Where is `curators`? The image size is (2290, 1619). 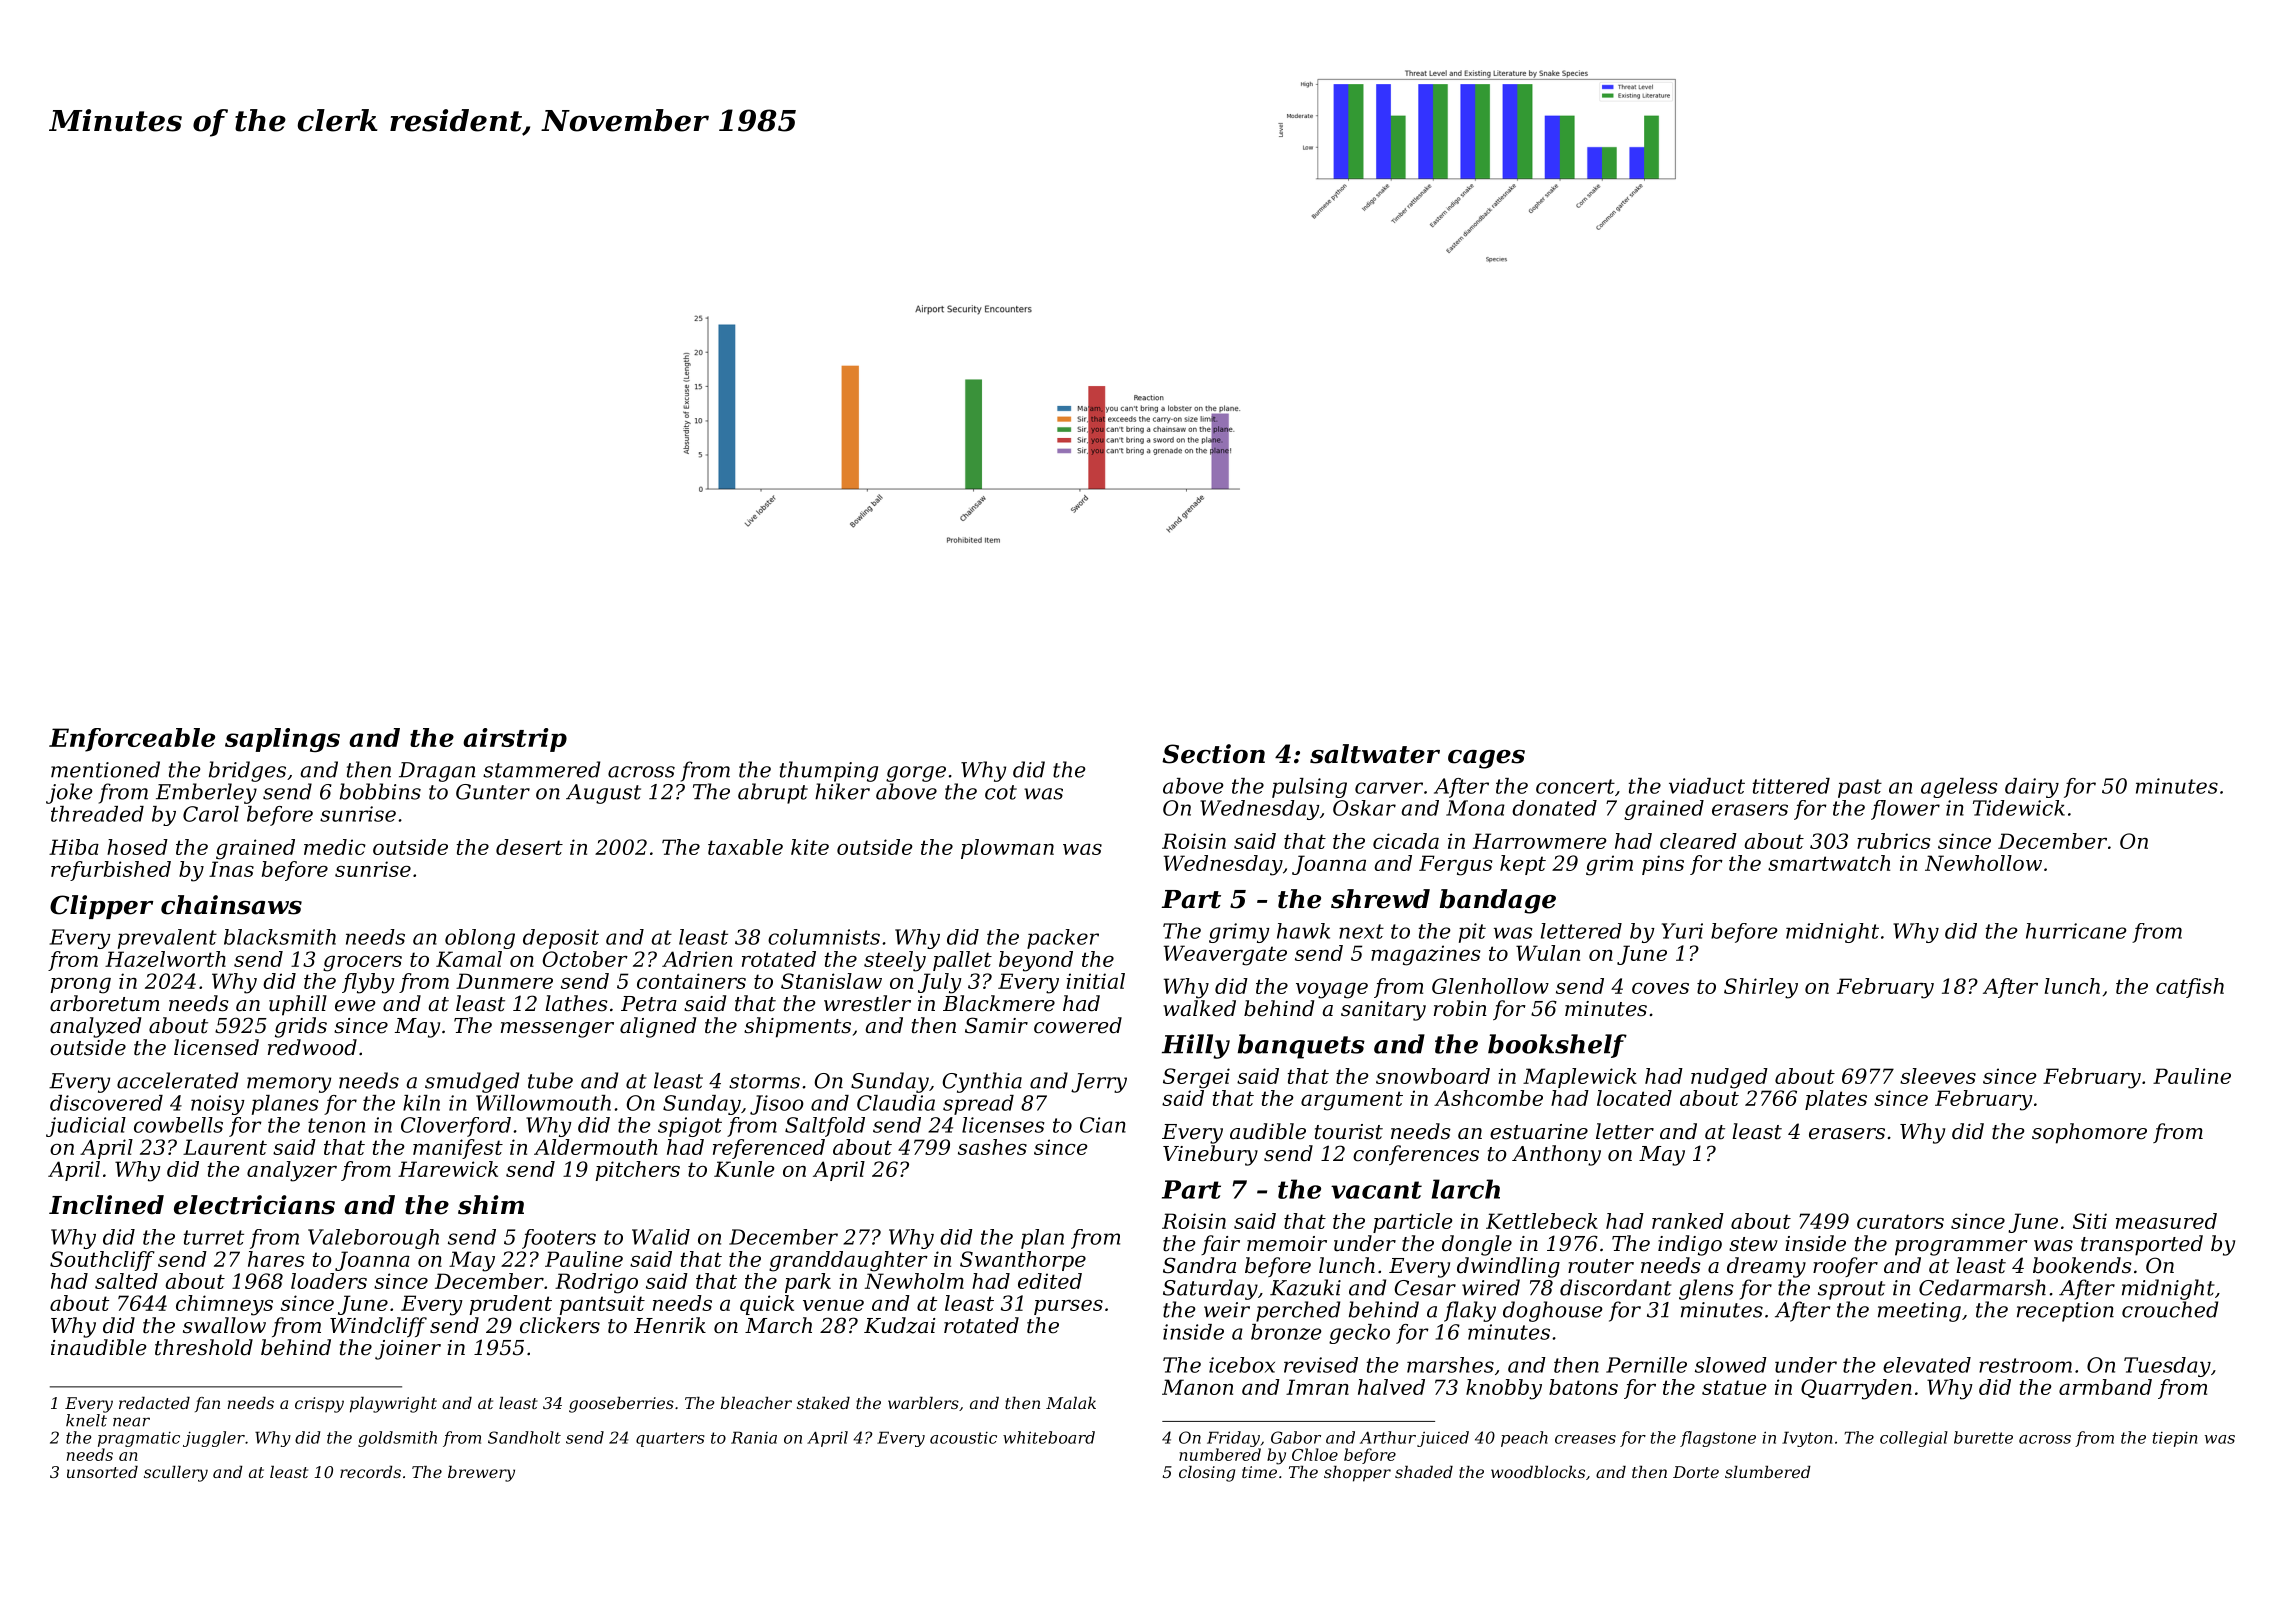
curators is located at coordinates (1900, 1221).
